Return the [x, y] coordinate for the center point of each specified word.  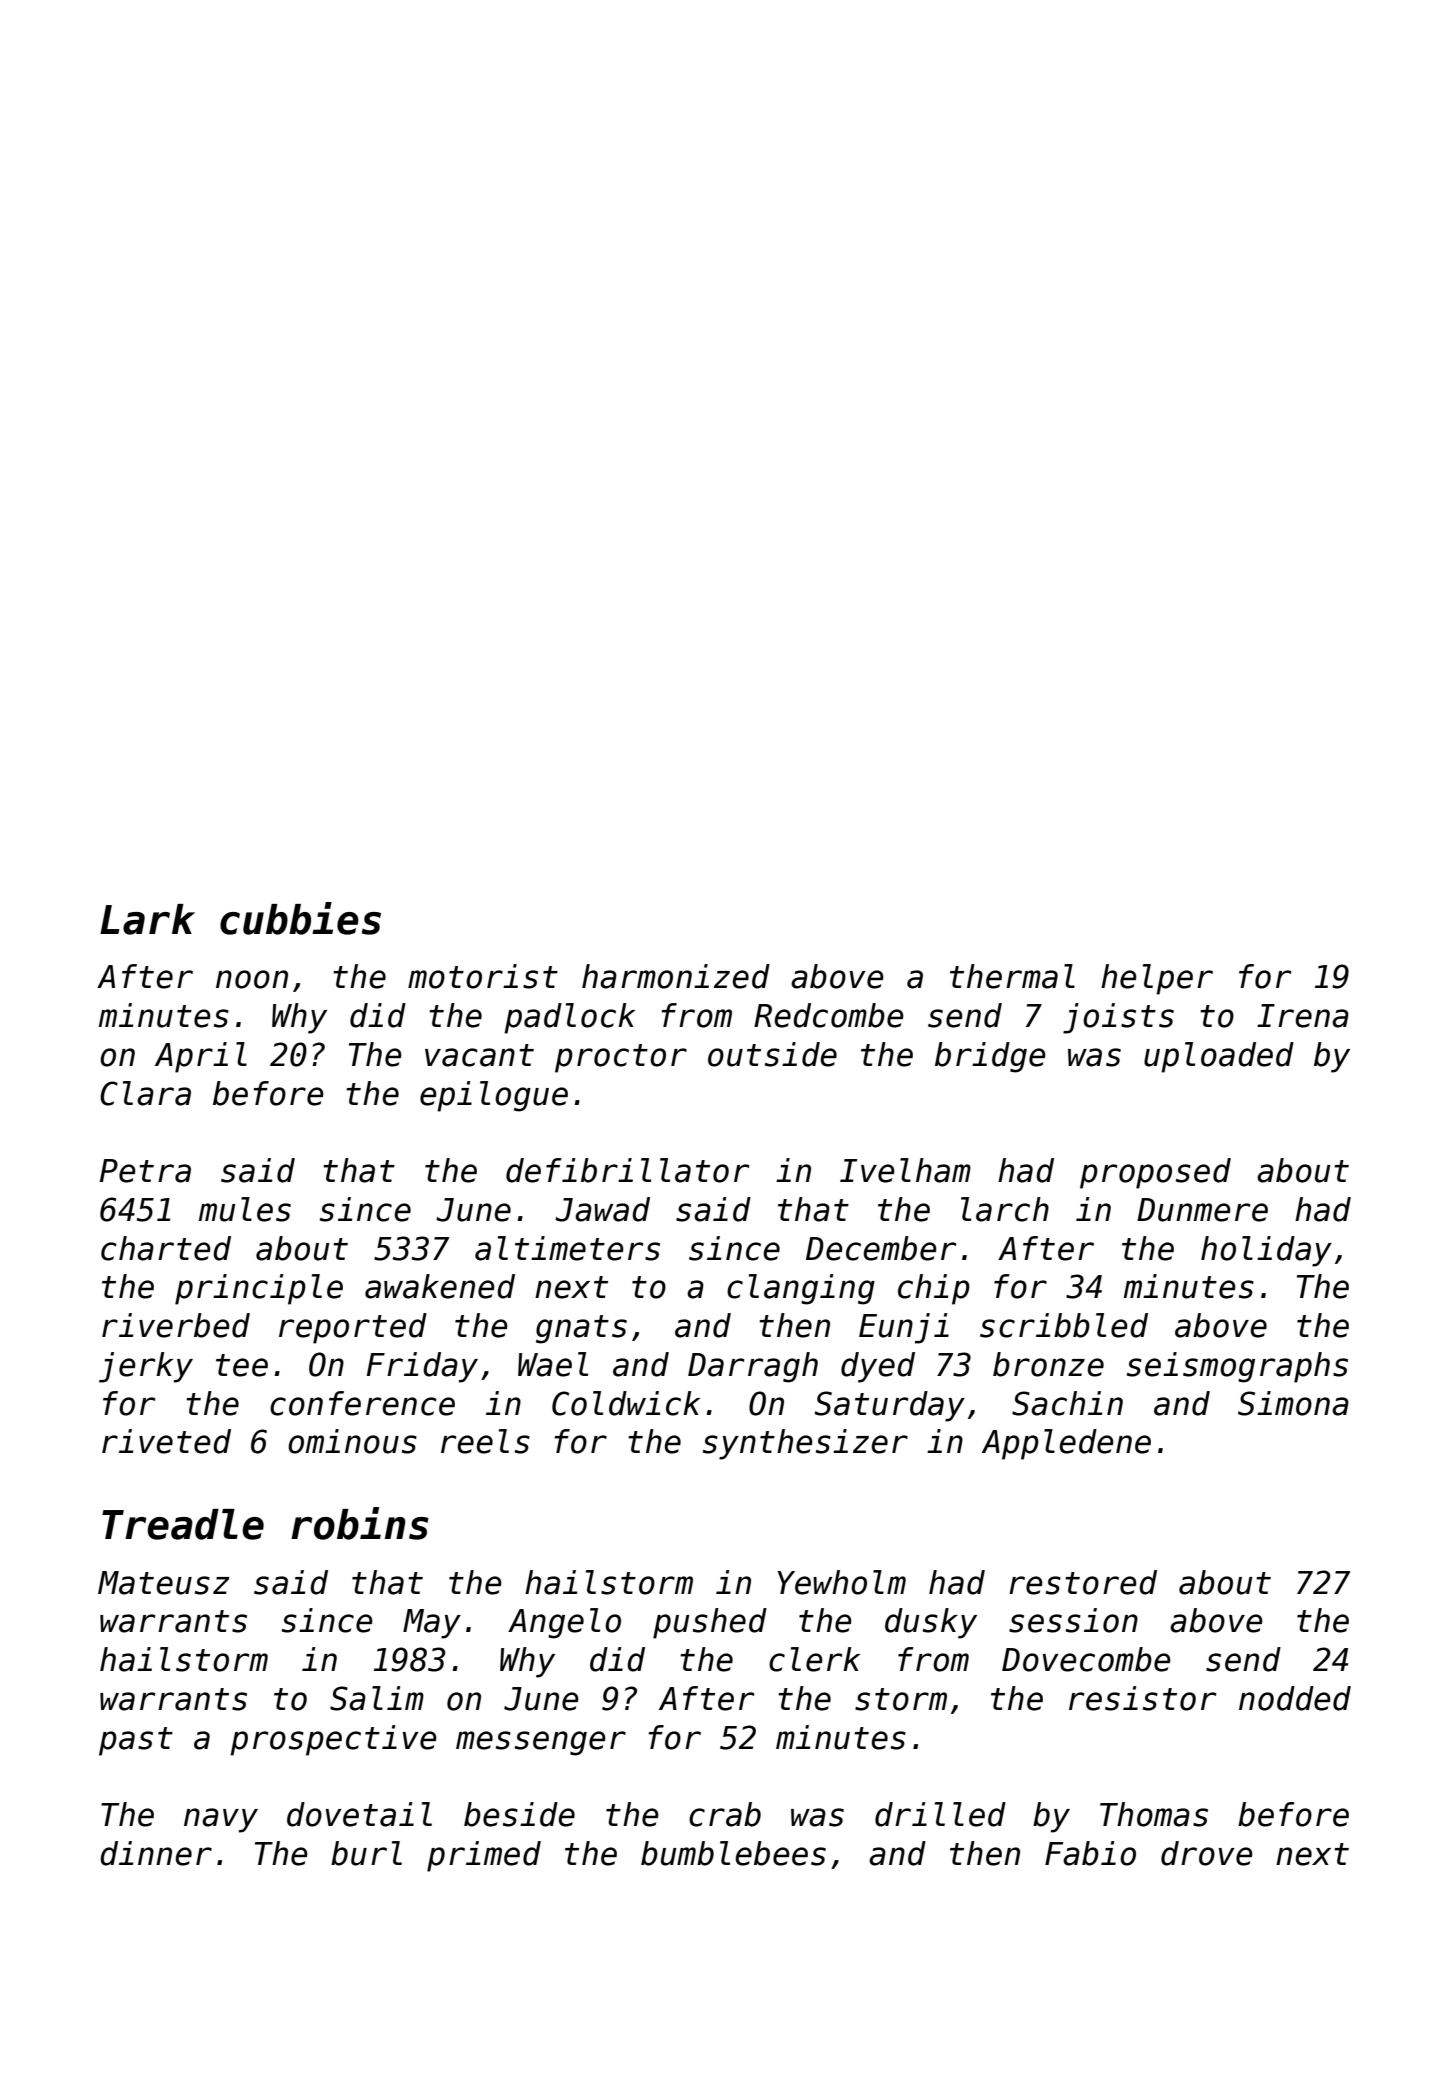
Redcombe [829, 1015]
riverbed [176, 1325]
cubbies [300, 918]
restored [1083, 1582]
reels [485, 1441]
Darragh [753, 1367]
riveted [166, 1441]
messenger [541, 1743]
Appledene [1066, 1444]
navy [221, 1820]
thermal [1012, 976]
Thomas [1154, 1814]
